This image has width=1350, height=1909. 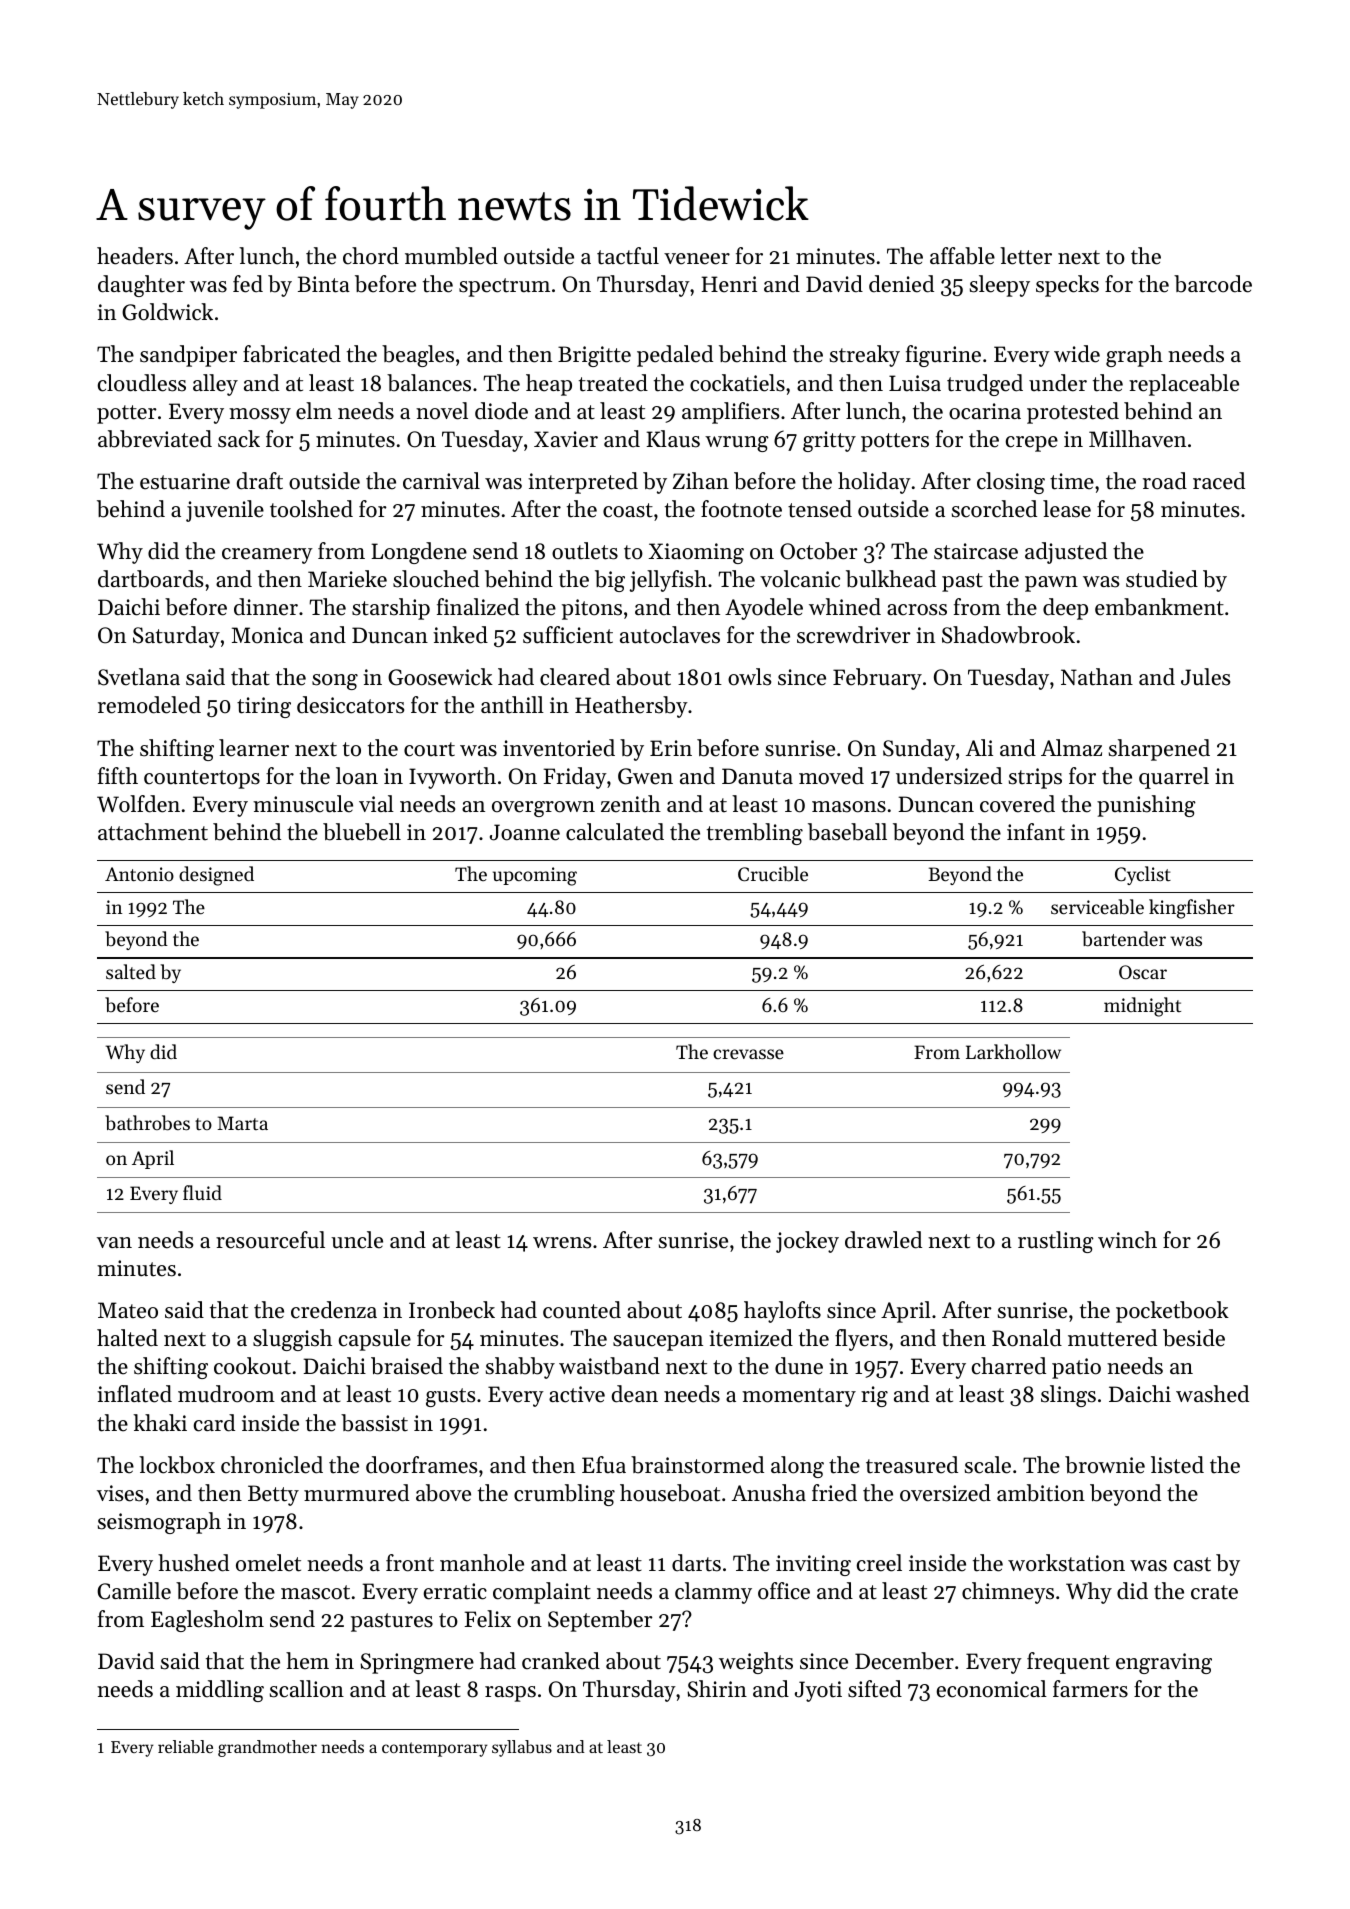 I want to click on cockatiels, so click(x=737, y=383).
